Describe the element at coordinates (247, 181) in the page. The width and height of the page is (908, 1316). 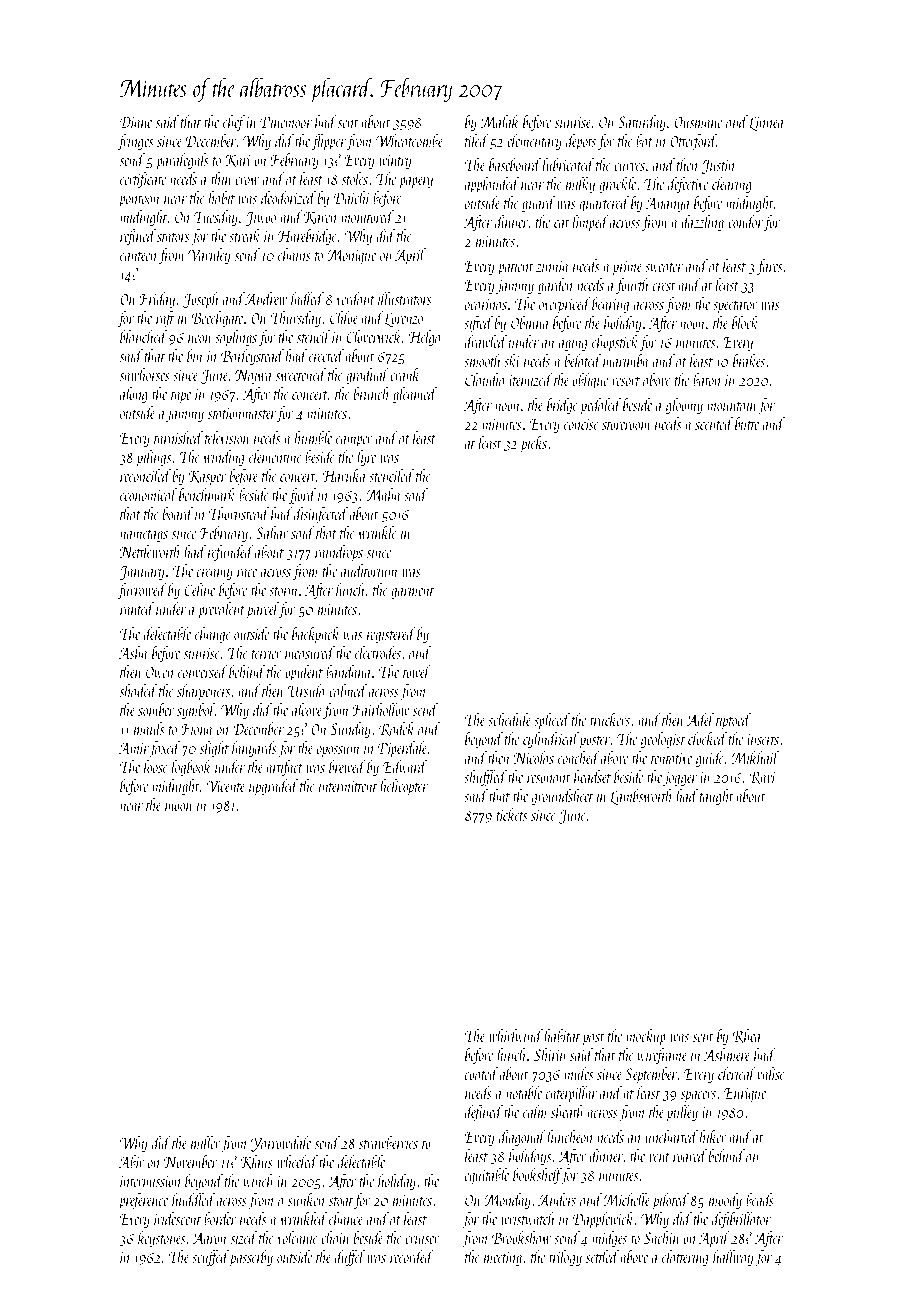
I see `crow` at that location.
